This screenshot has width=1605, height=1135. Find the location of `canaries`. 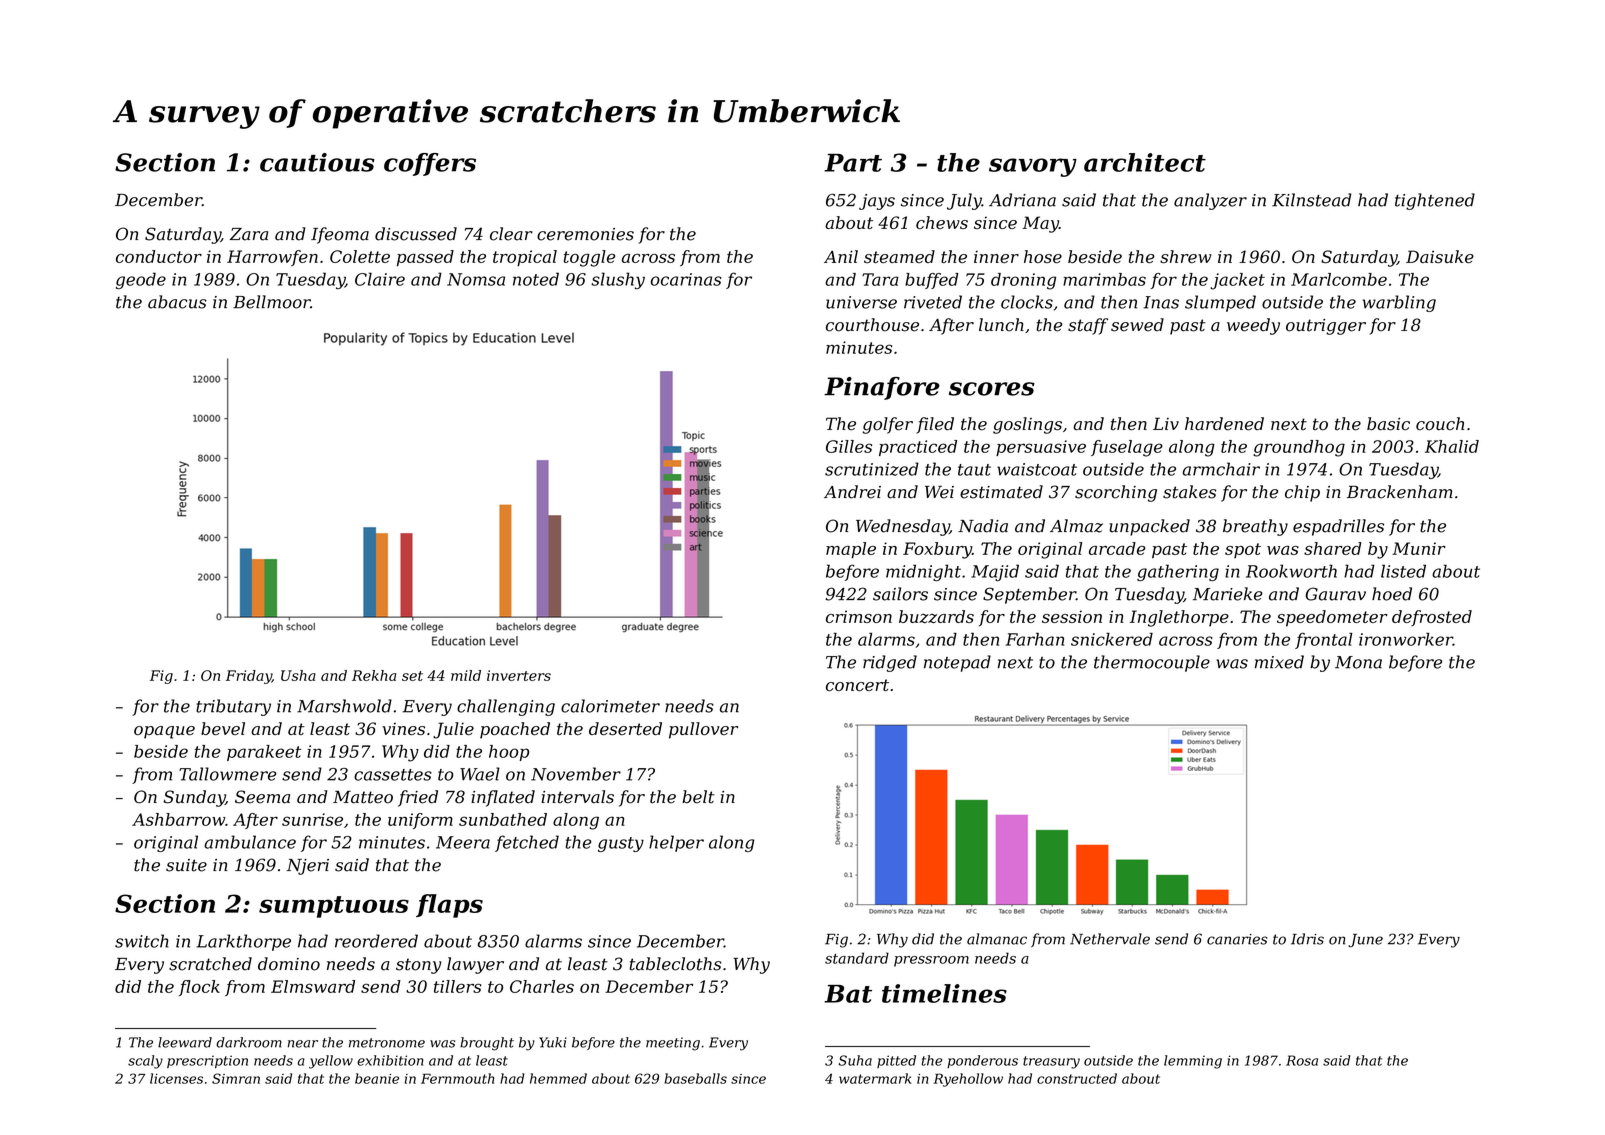

canaries is located at coordinates (1237, 939).
